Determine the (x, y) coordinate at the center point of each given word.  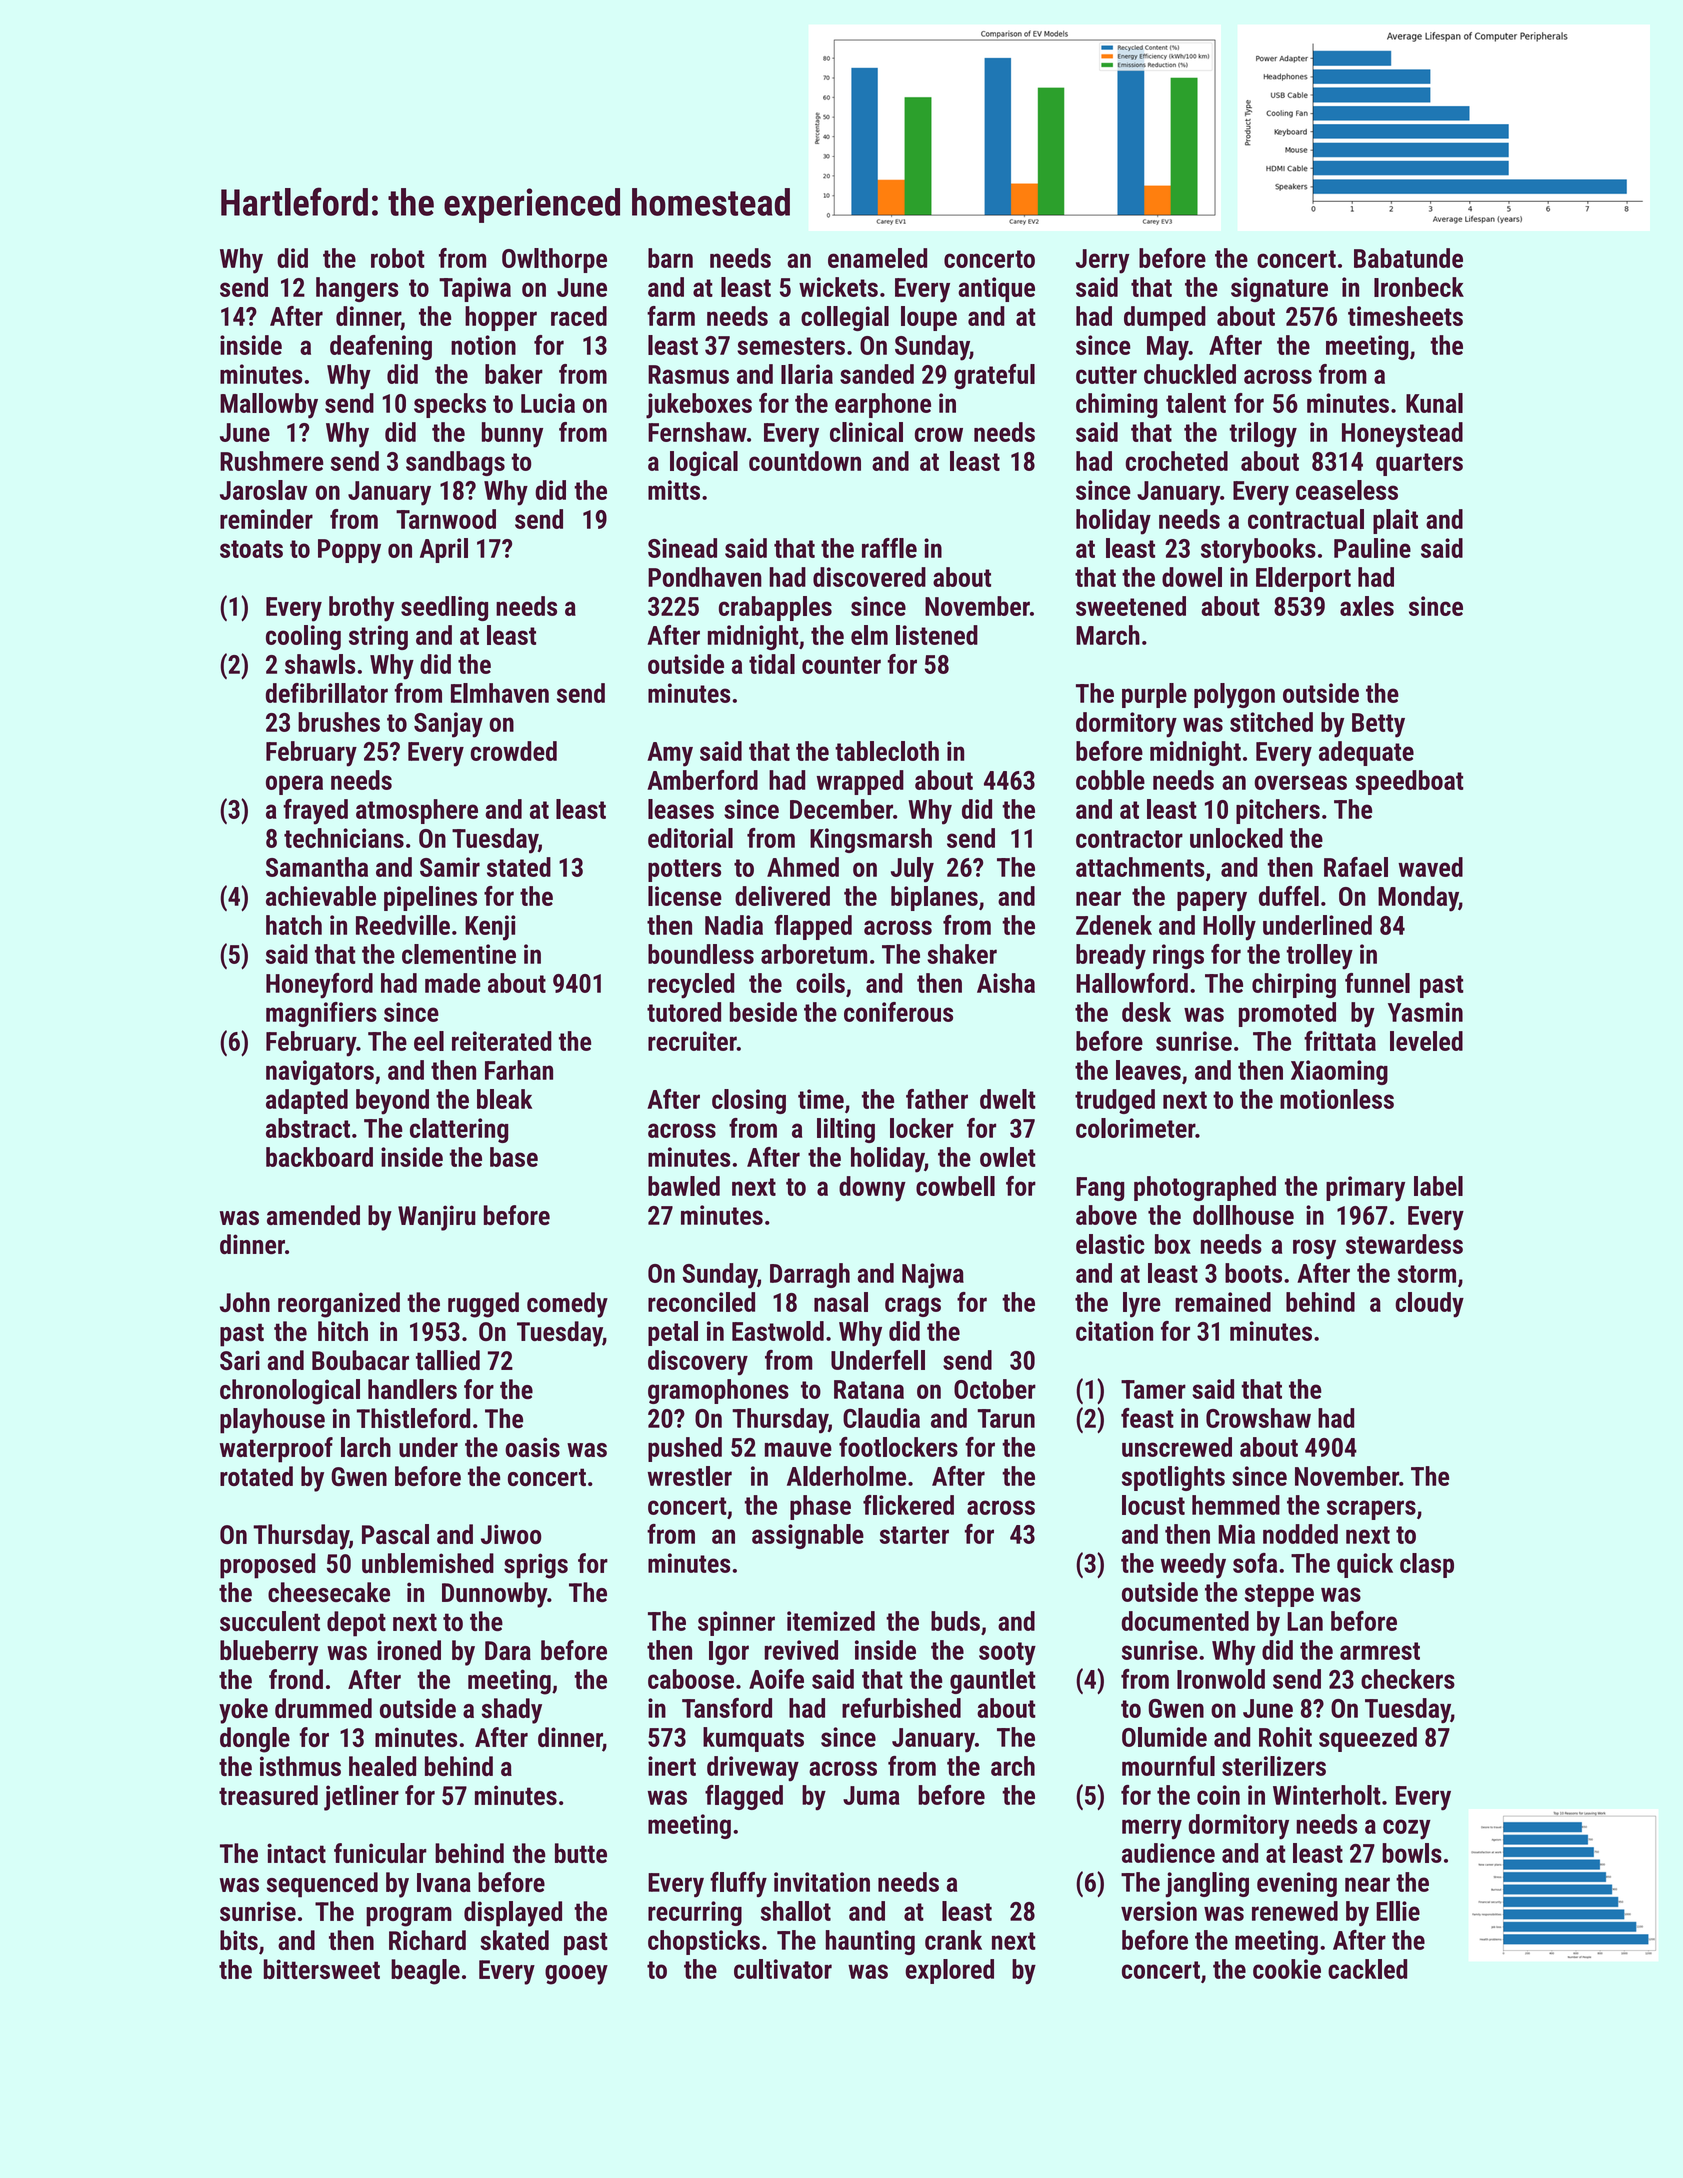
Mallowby (269, 406)
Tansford (727, 1708)
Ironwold (1221, 1679)
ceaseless (1347, 490)
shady (511, 1711)
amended (313, 1215)
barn (670, 258)
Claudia (881, 1418)
